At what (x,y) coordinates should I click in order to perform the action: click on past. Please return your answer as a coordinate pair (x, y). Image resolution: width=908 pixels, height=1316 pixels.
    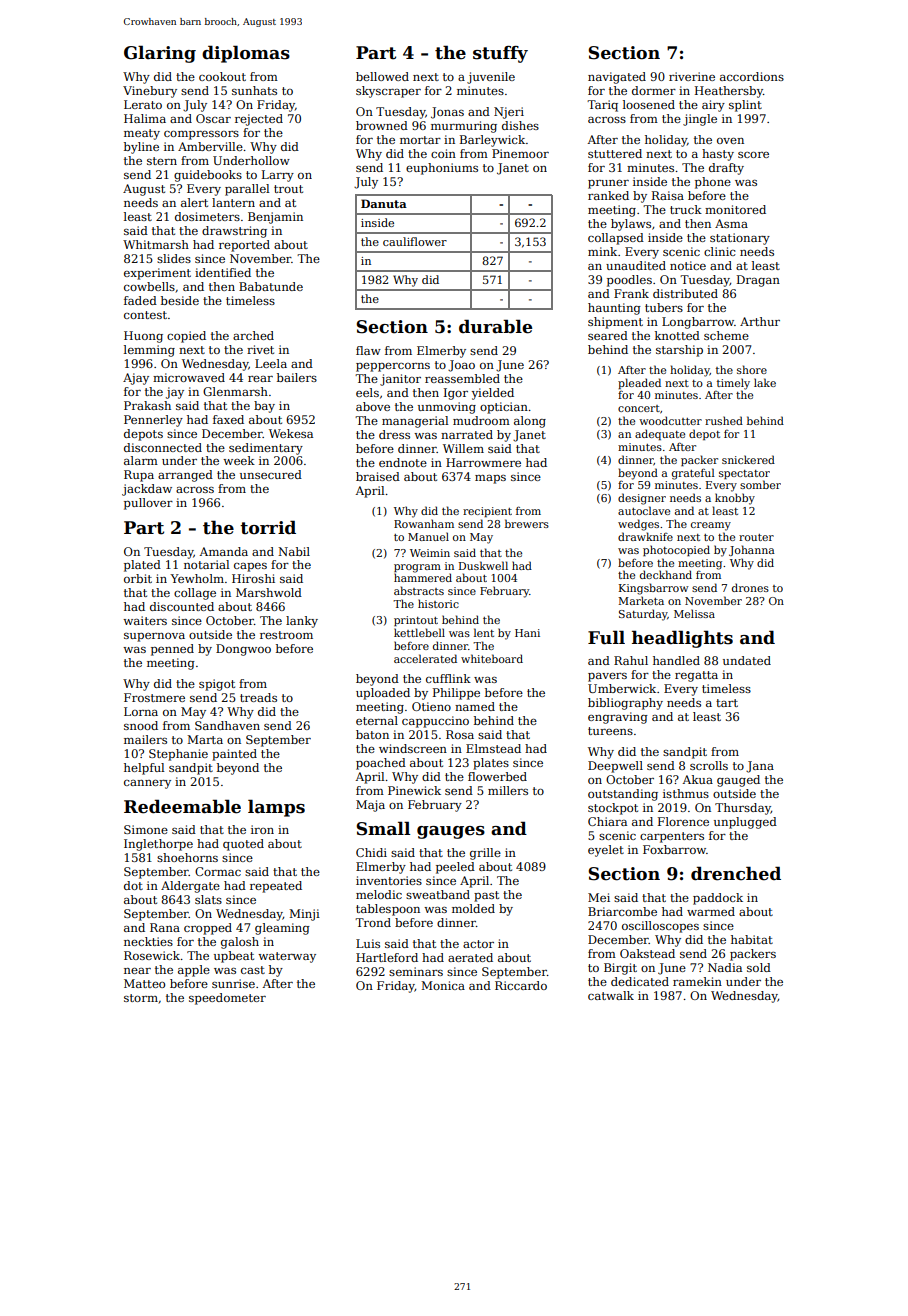
    Looking at the image, I should click on (486, 896).
